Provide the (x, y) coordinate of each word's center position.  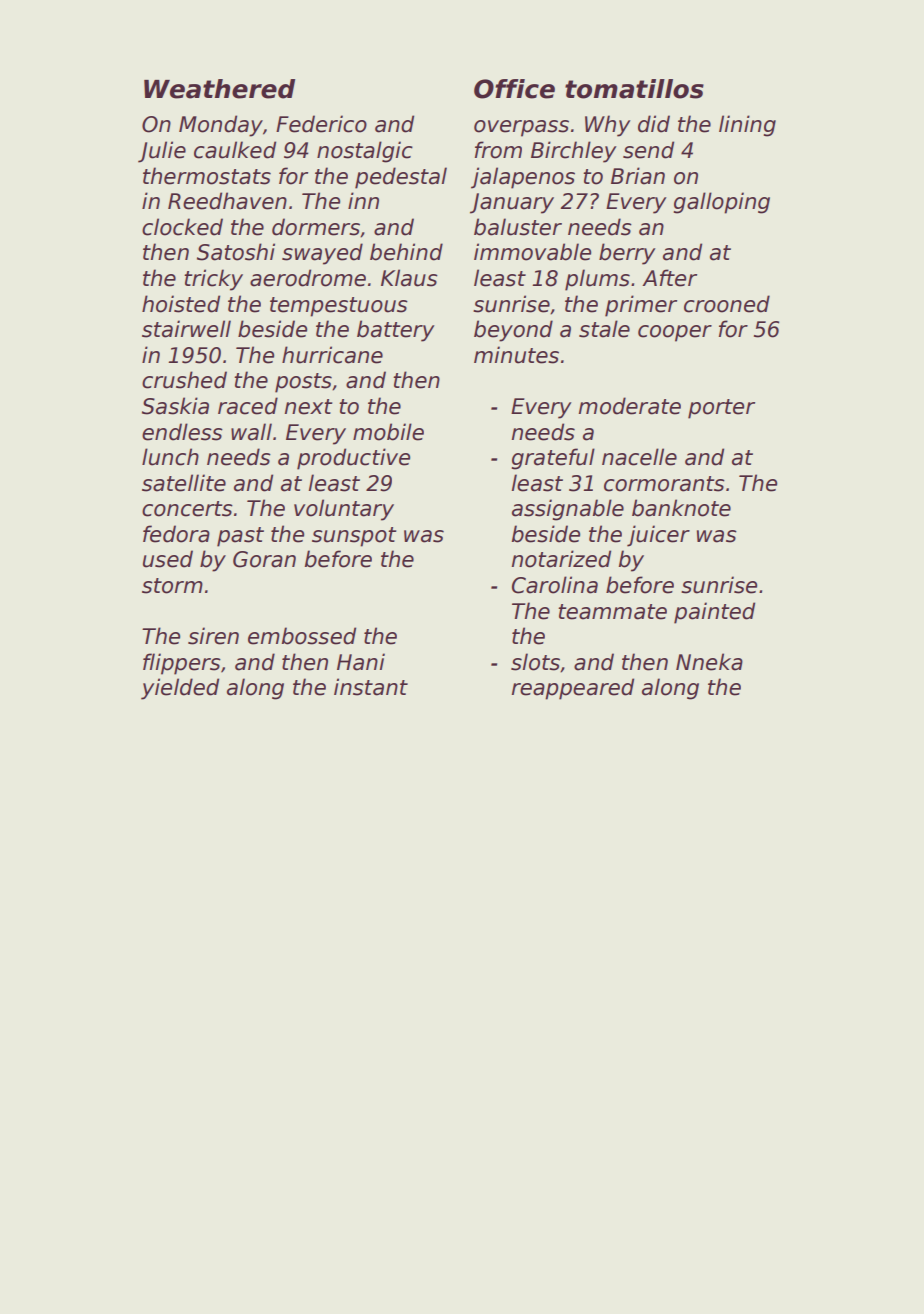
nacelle (639, 457)
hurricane (332, 355)
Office (514, 89)
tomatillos (634, 89)
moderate (630, 406)
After (669, 278)
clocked (182, 227)
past (240, 537)
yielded (180, 689)
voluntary (344, 510)
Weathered (219, 89)
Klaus (409, 278)
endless (182, 432)
